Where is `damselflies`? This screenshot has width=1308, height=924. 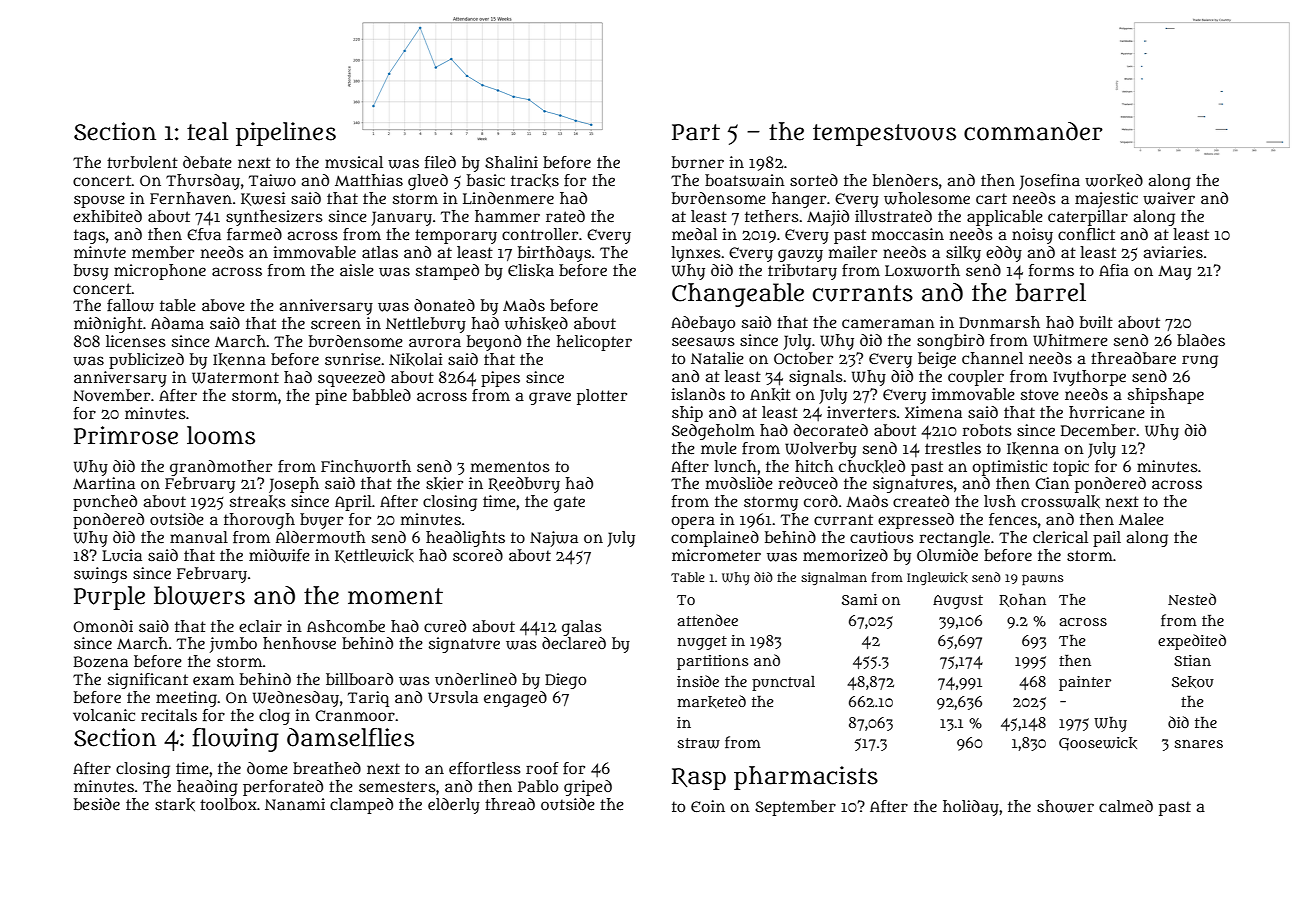 damselflies is located at coordinates (350, 737).
